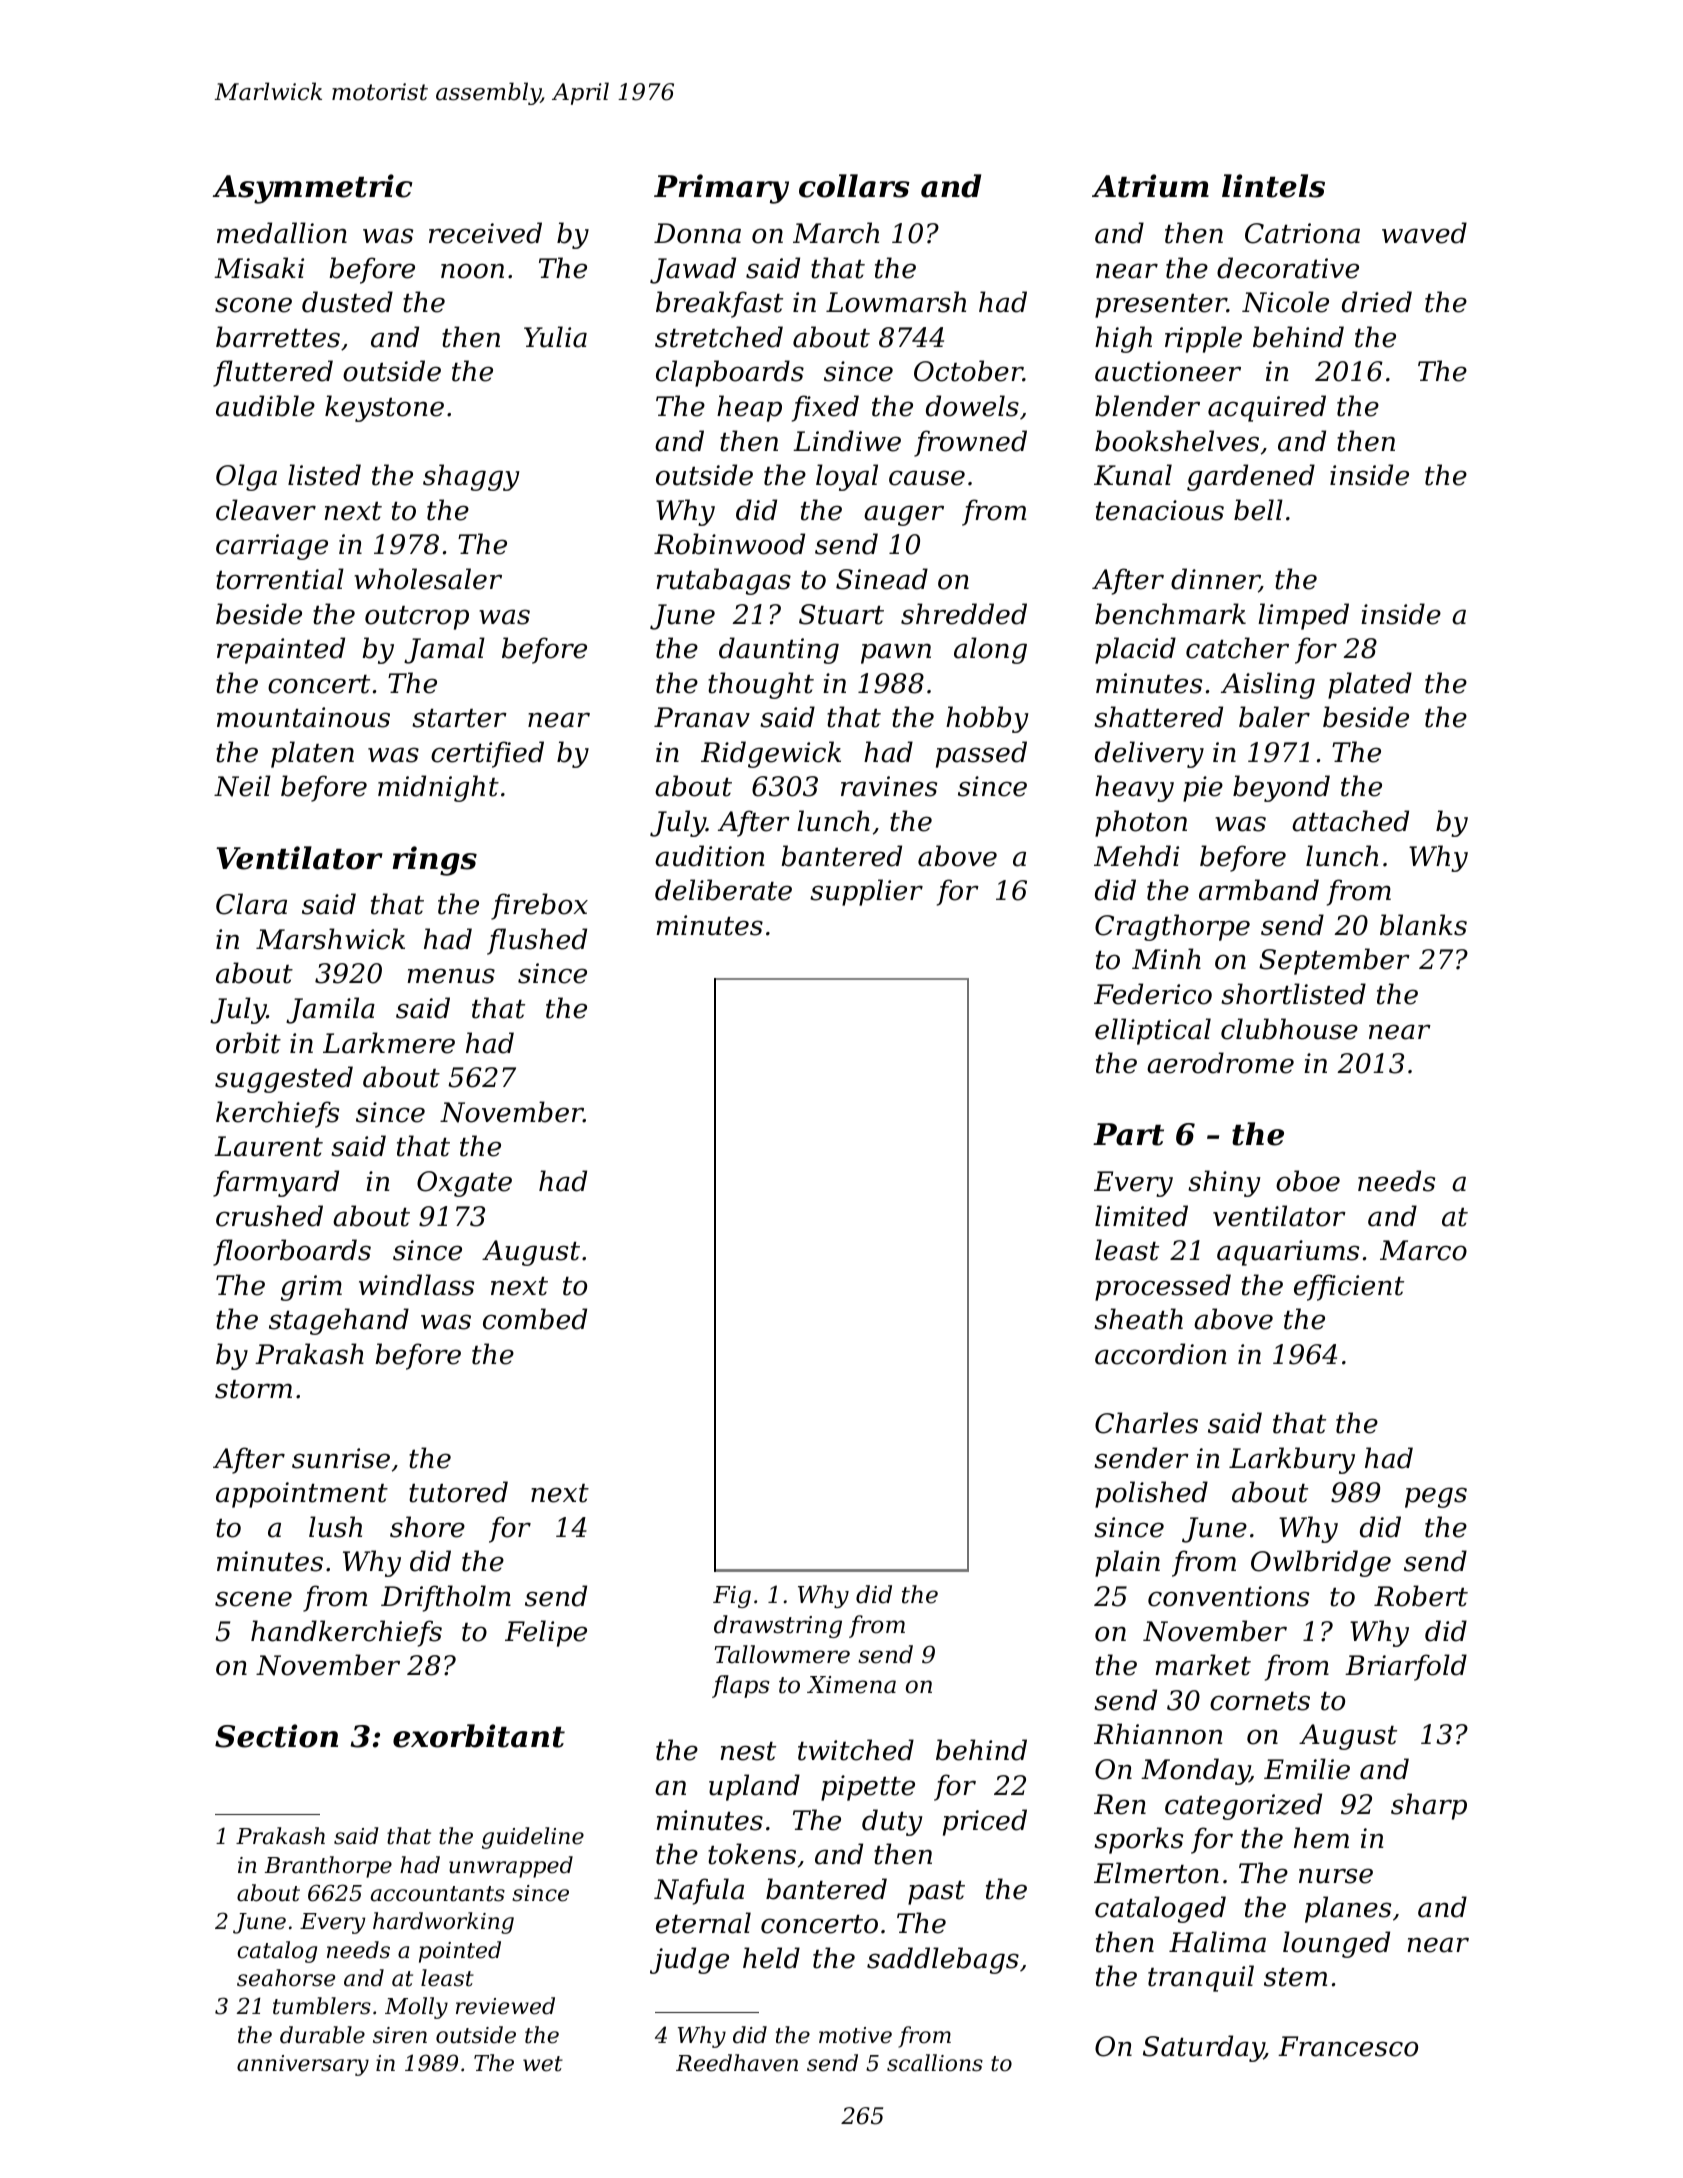  I want to click on Kunal, so click(1133, 475).
